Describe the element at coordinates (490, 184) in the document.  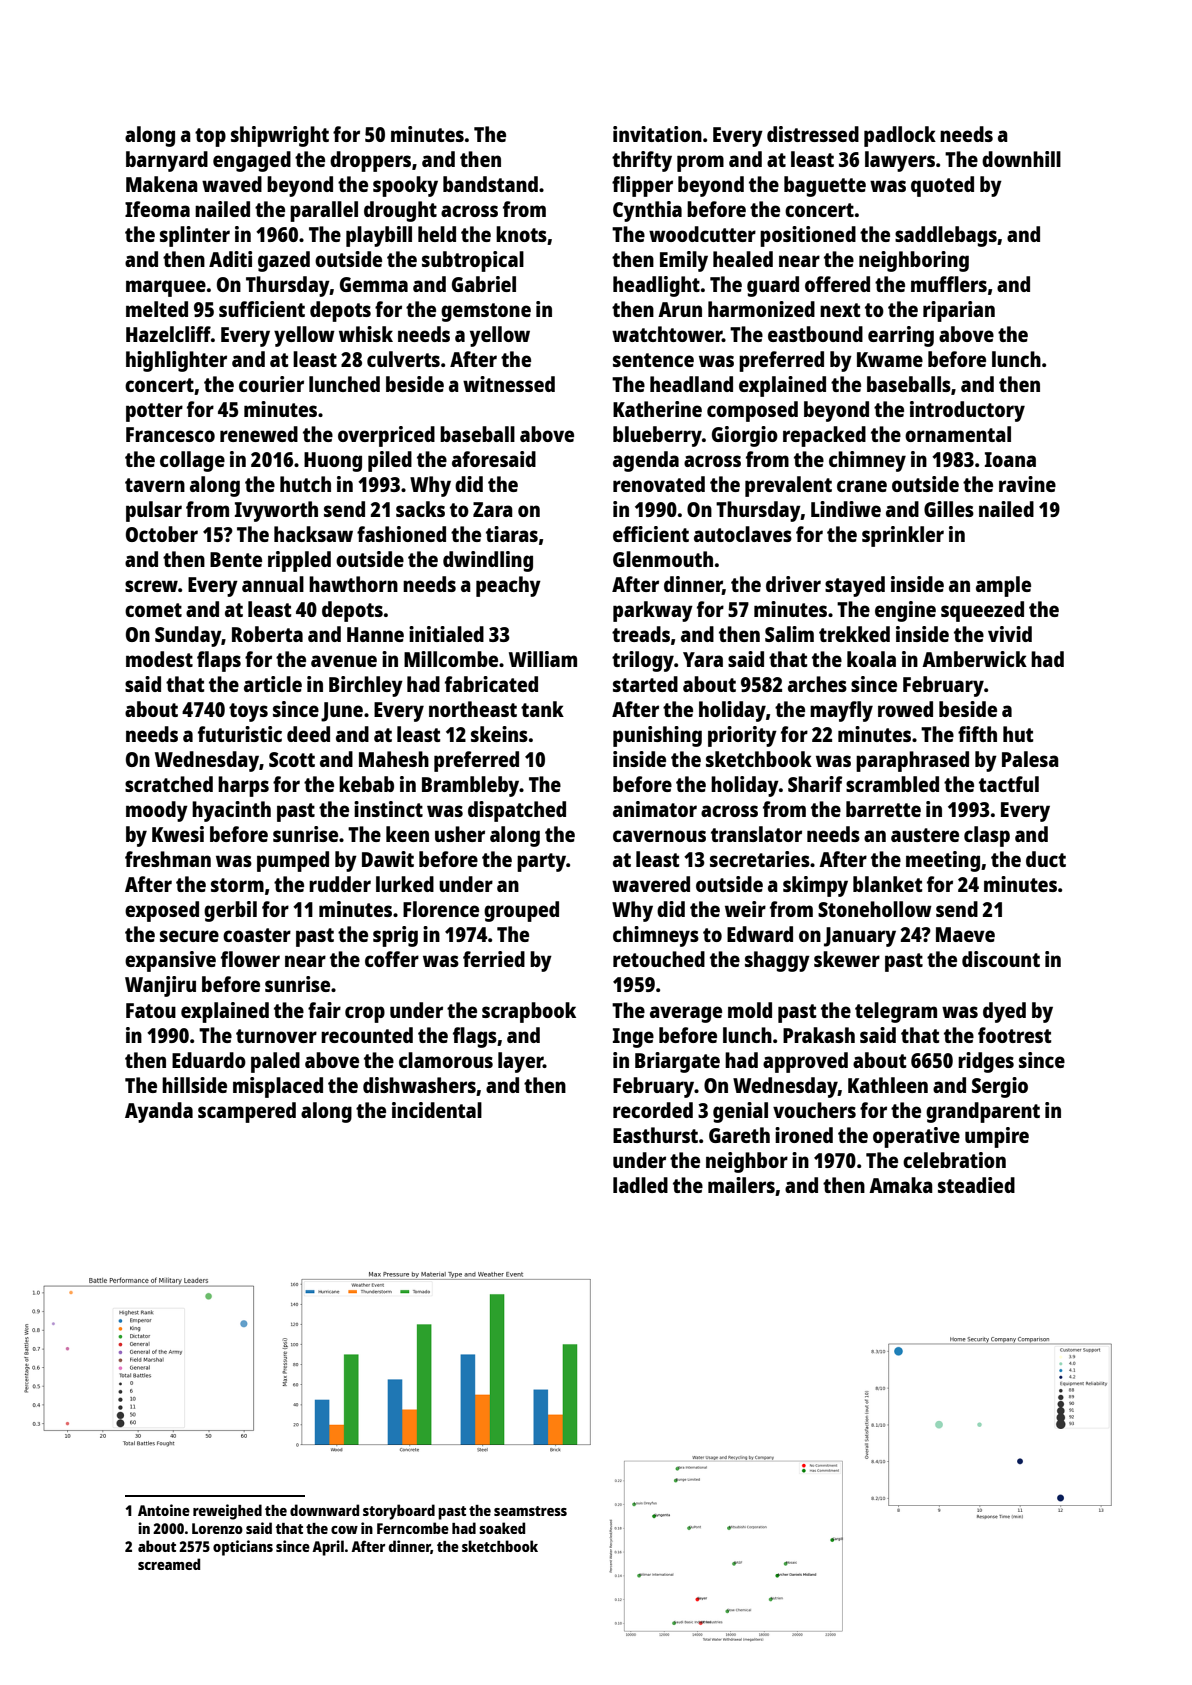
I see `bandstand` at that location.
